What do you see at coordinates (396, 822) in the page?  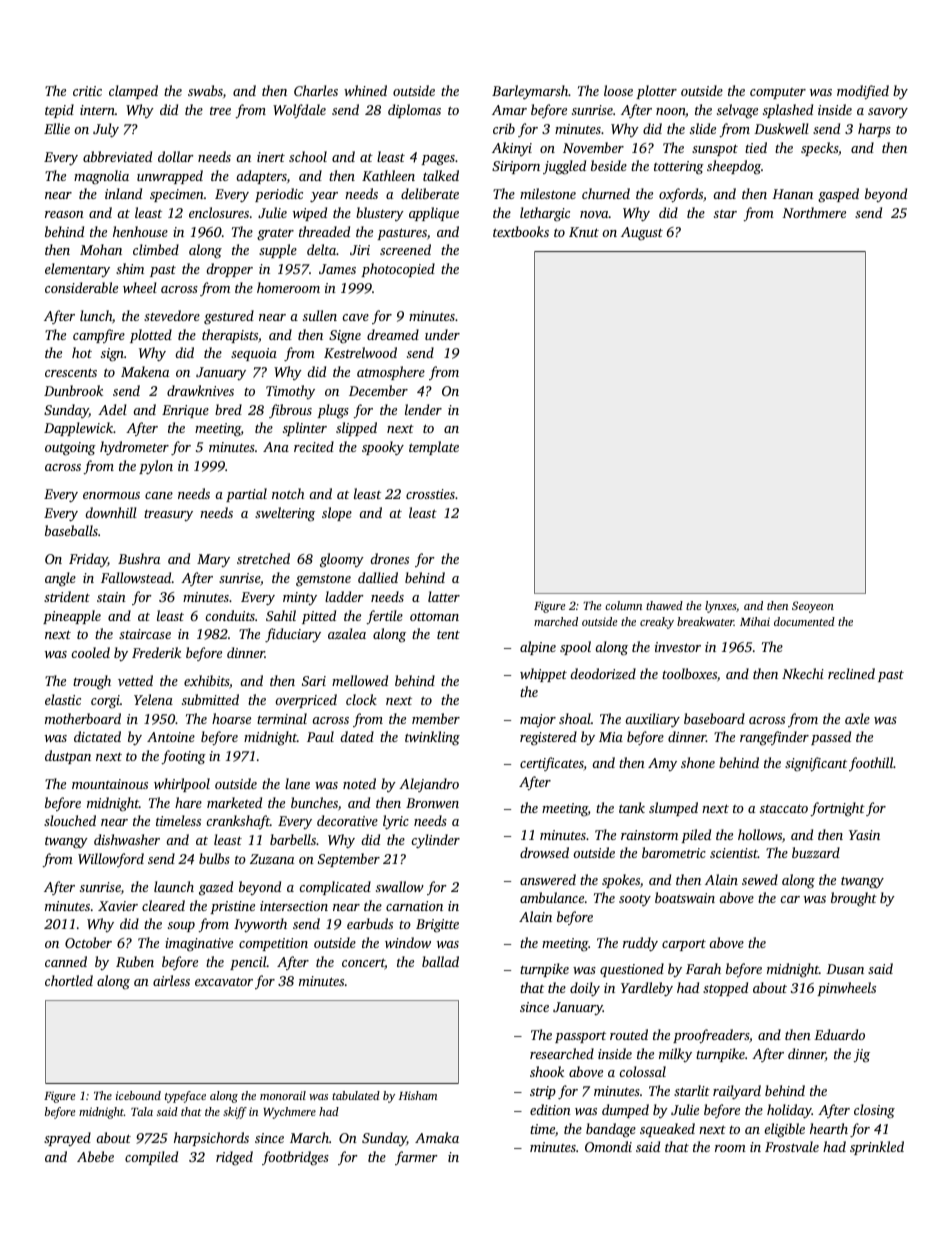 I see `lyric` at bounding box center [396, 822].
